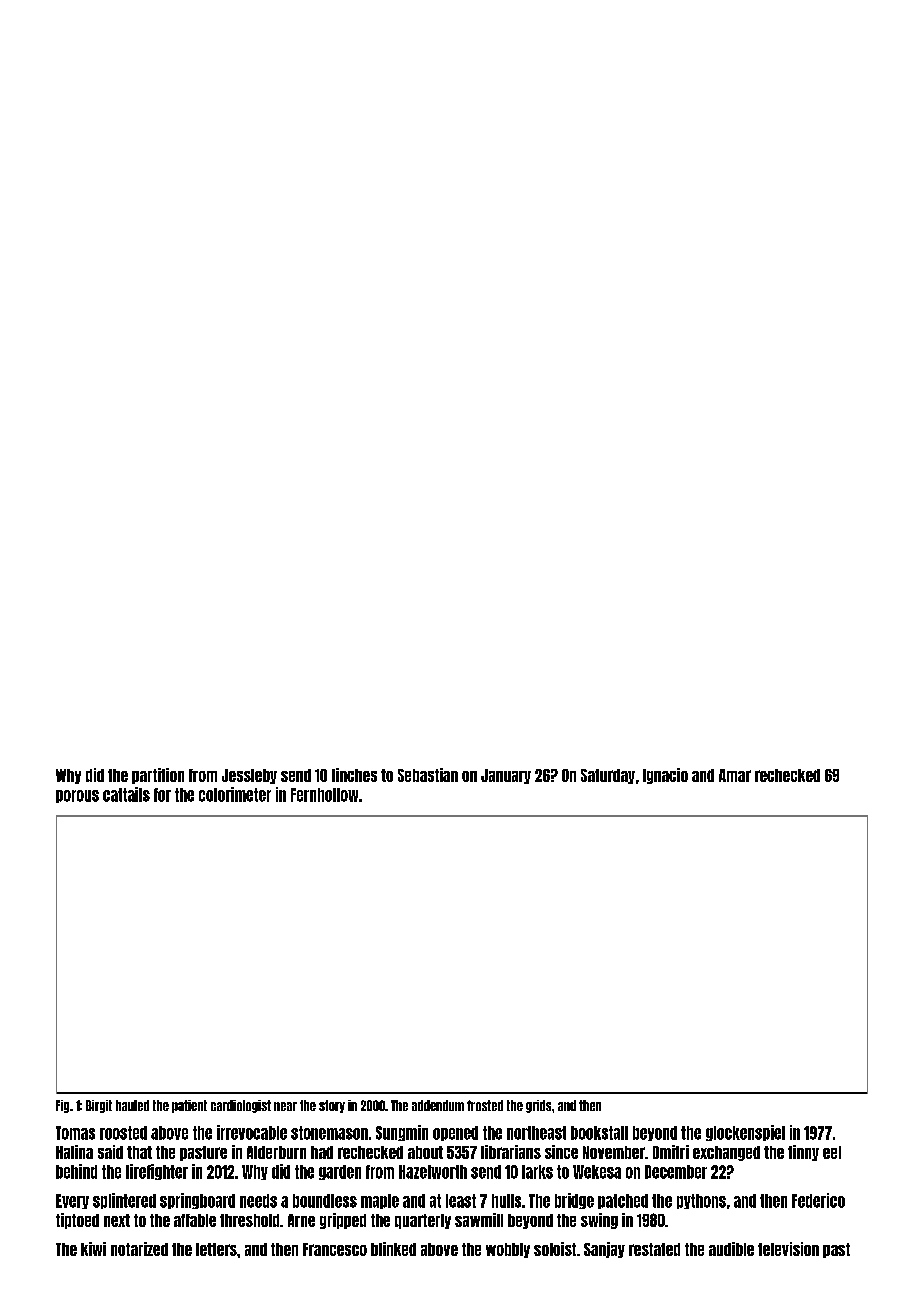 The image size is (924, 1308). What do you see at coordinates (745, 1133) in the page?
I see `glockenspiel` at bounding box center [745, 1133].
